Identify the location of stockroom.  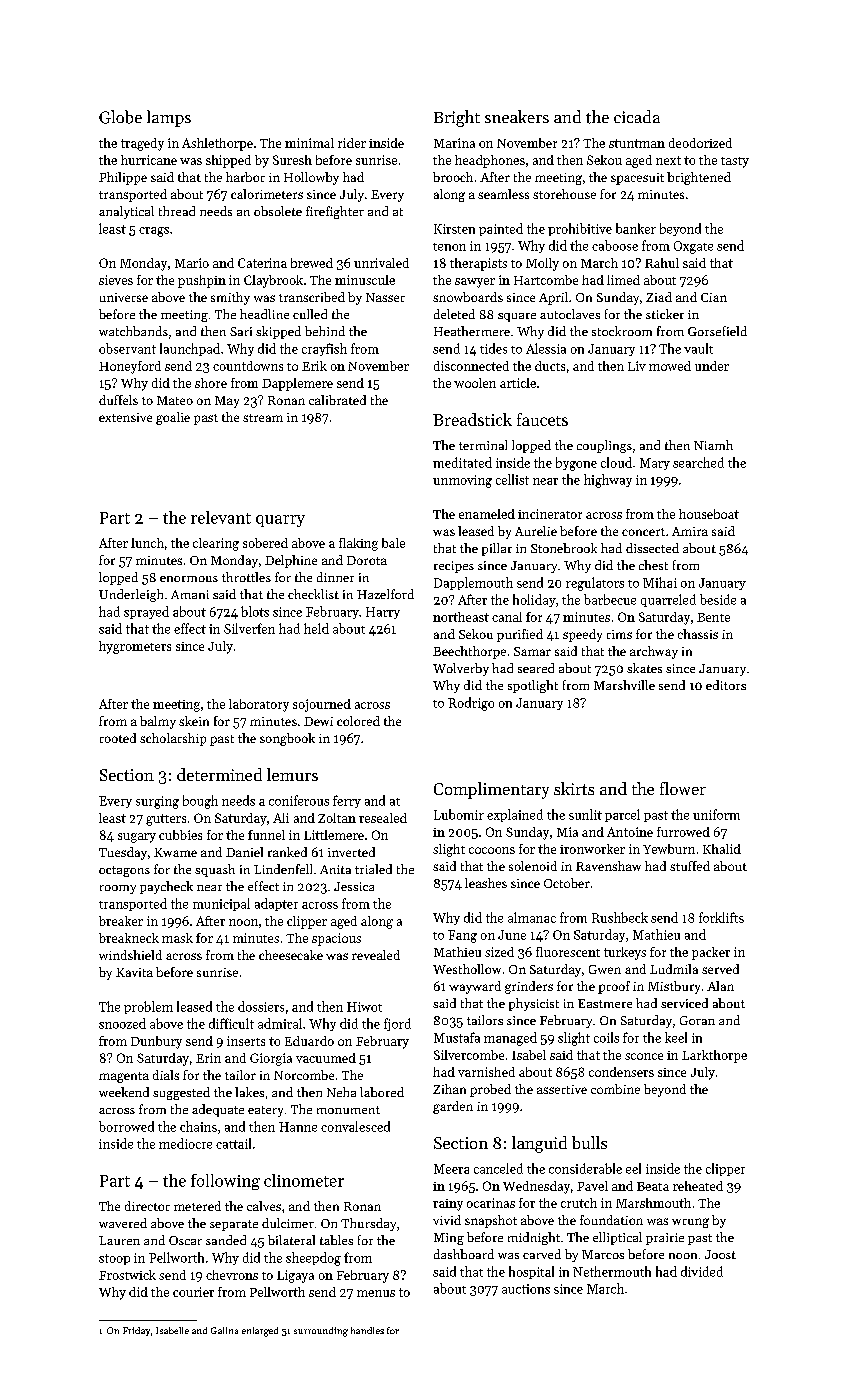
(622, 331).
